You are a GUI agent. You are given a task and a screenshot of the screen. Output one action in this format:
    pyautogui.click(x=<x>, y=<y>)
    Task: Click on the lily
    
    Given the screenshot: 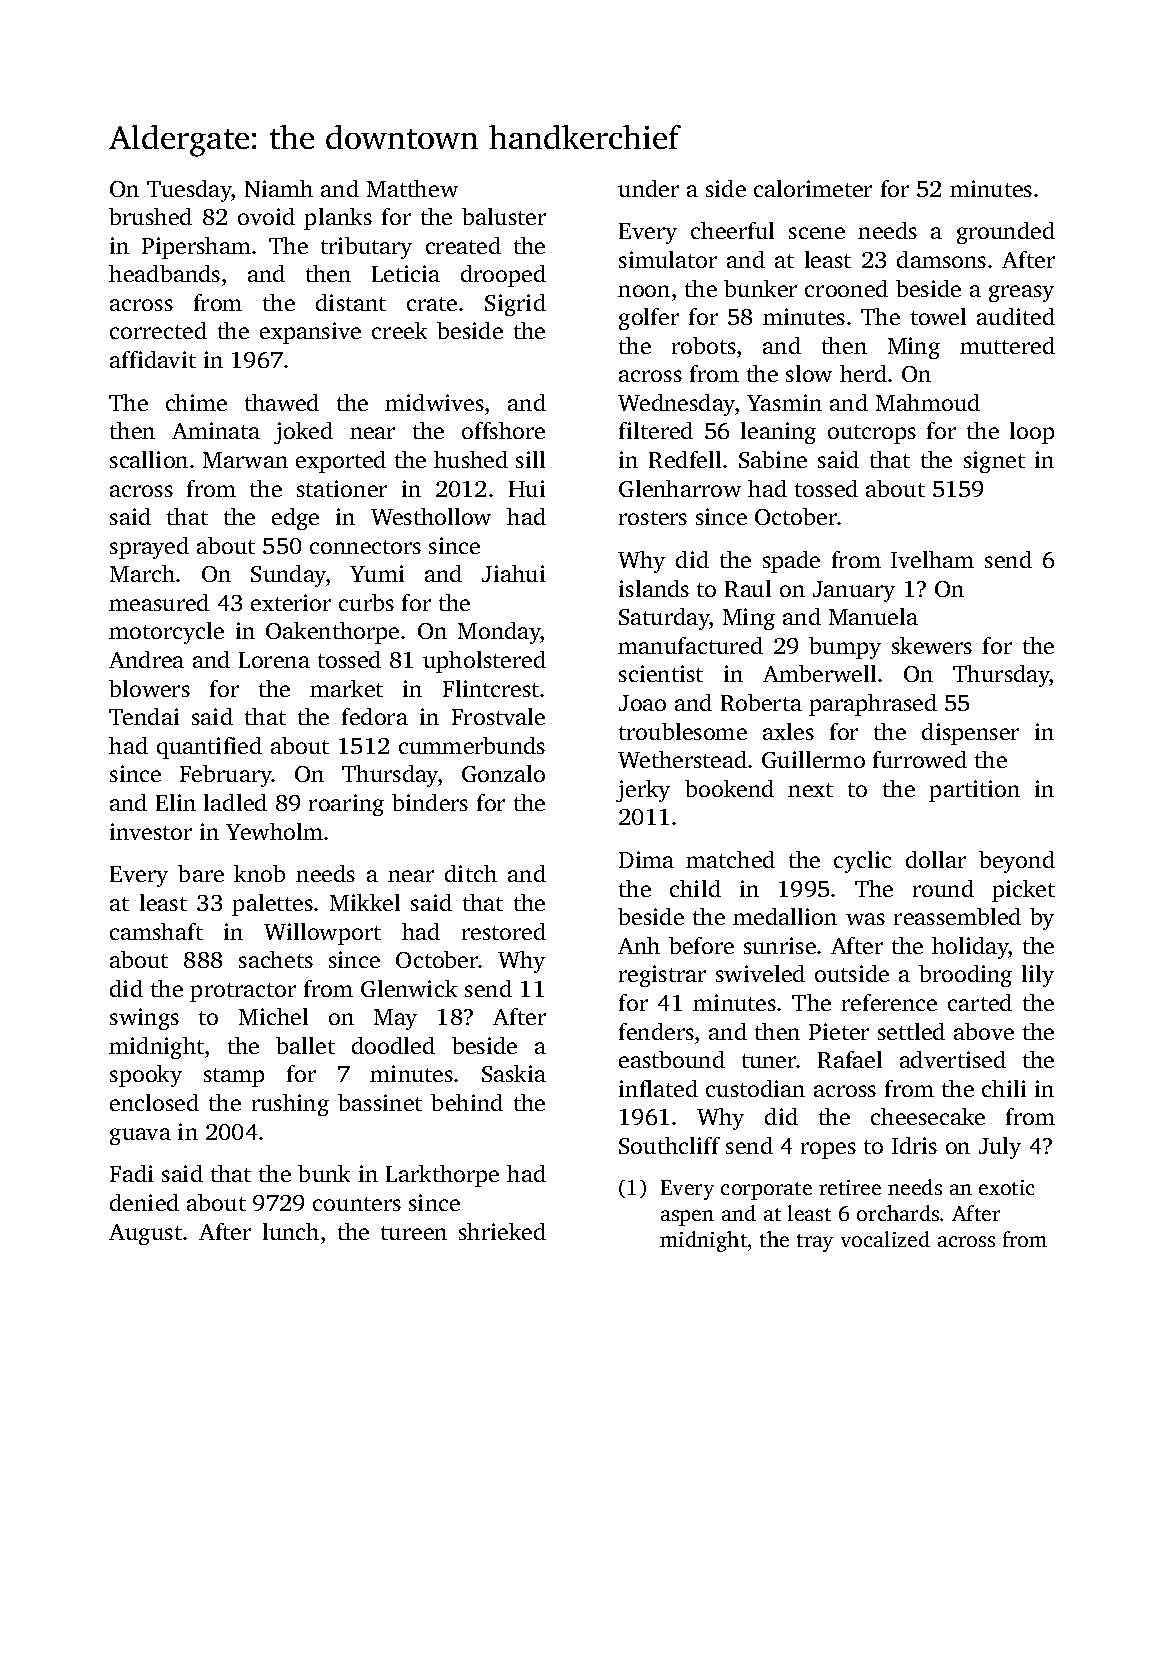 What is the action you would take?
    pyautogui.click(x=1038, y=976)
